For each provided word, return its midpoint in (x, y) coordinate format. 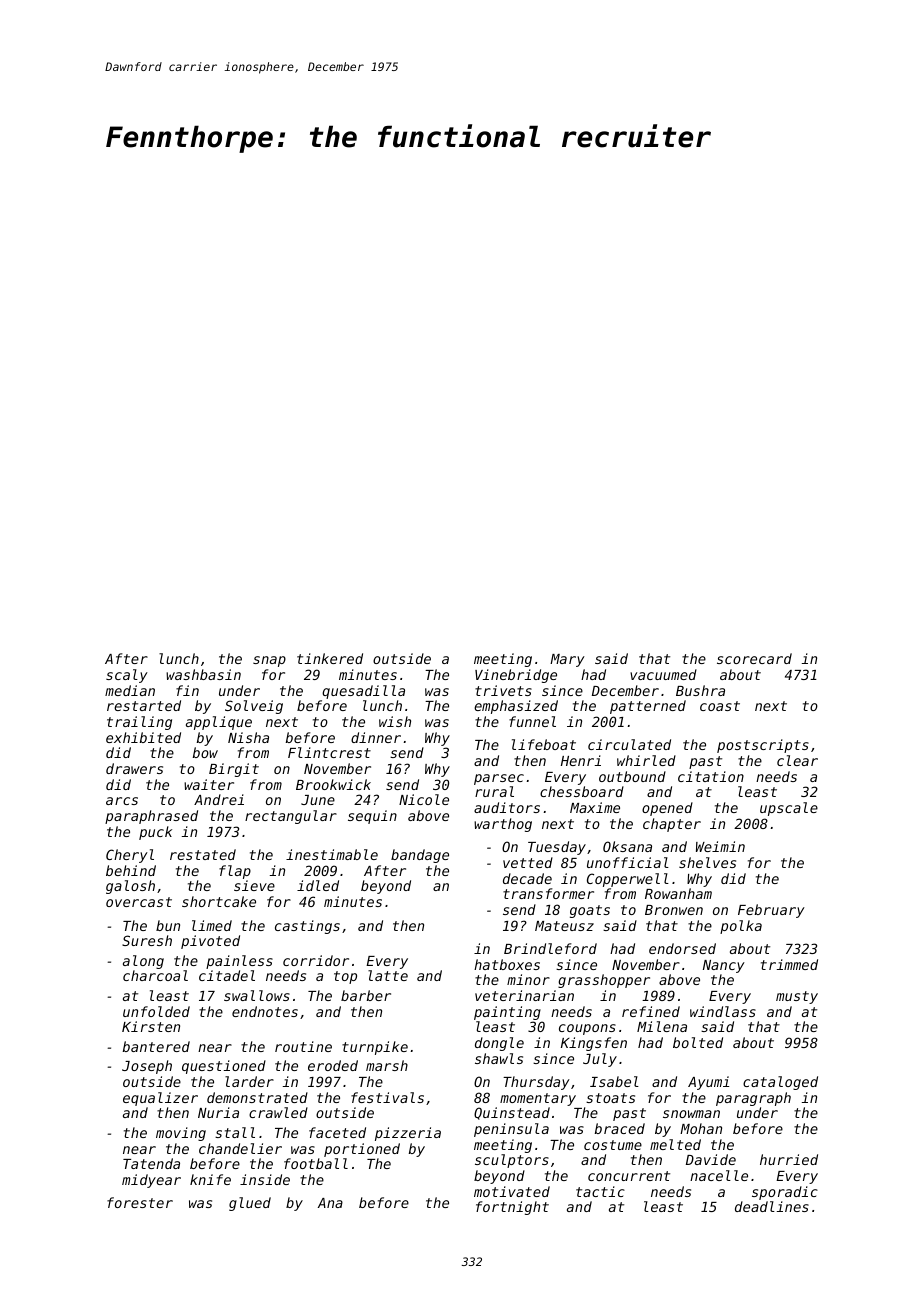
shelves (707, 862)
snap (269, 661)
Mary (567, 660)
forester (140, 1202)
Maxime (595, 807)
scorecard (754, 658)
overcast (139, 902)
